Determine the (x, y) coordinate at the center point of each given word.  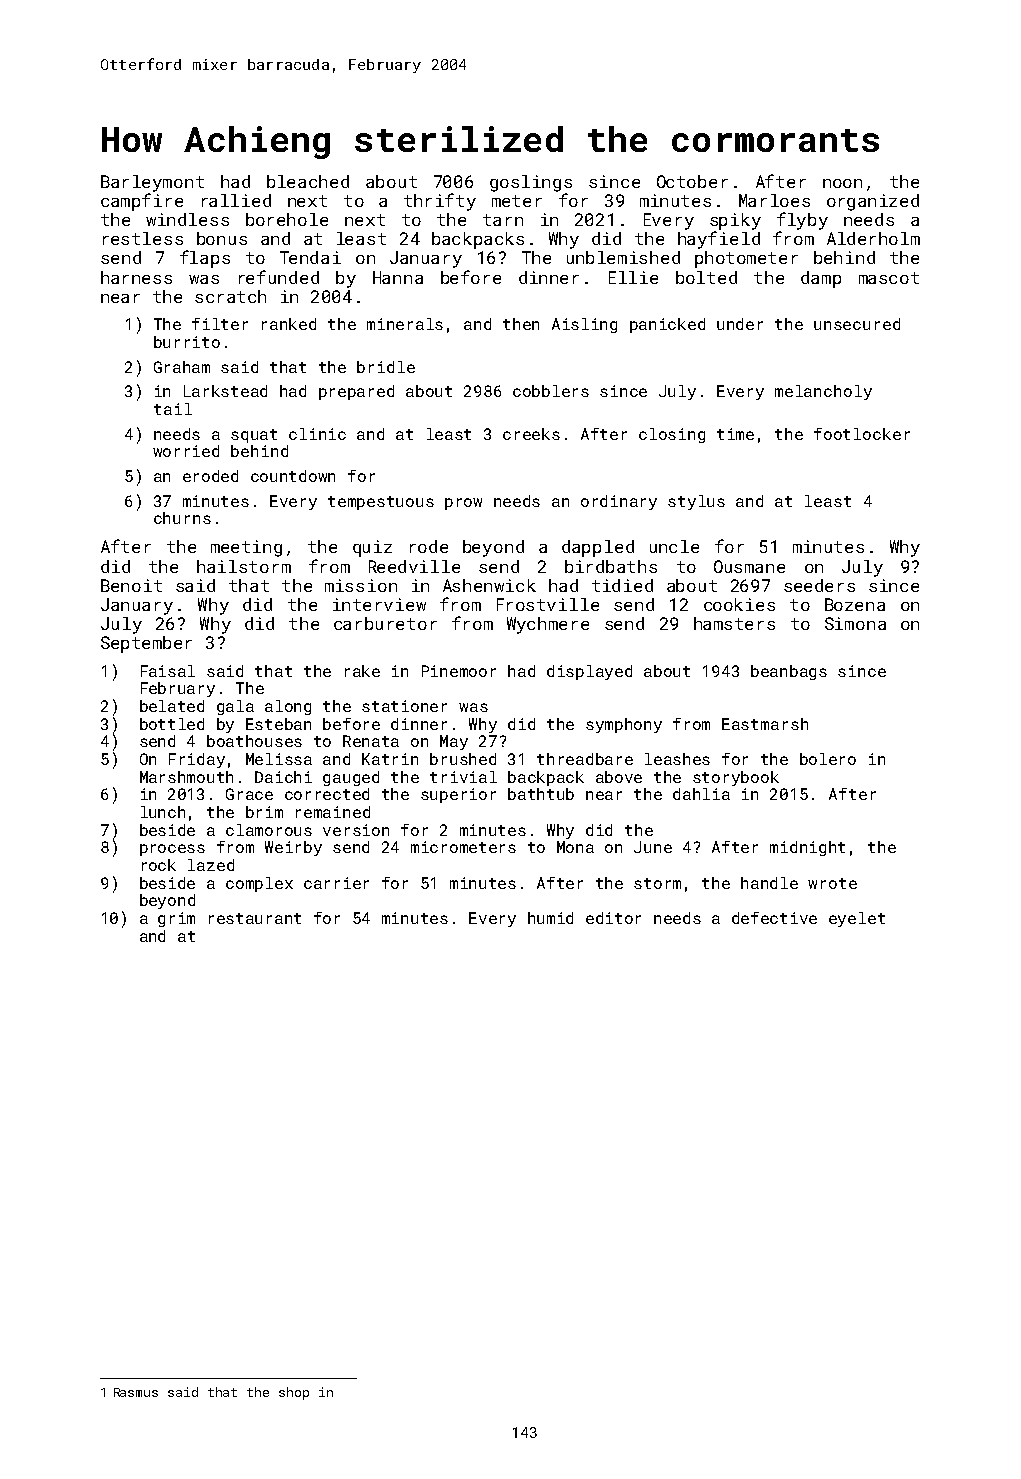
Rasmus (136, 1392)
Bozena (855, 604)
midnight (807, 848)
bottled (172, 724)
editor (613, 918)
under (740, 324)
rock (159, 865)
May (454, 742)
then (521, 324)
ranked (289, 324)
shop (294, 1393)
